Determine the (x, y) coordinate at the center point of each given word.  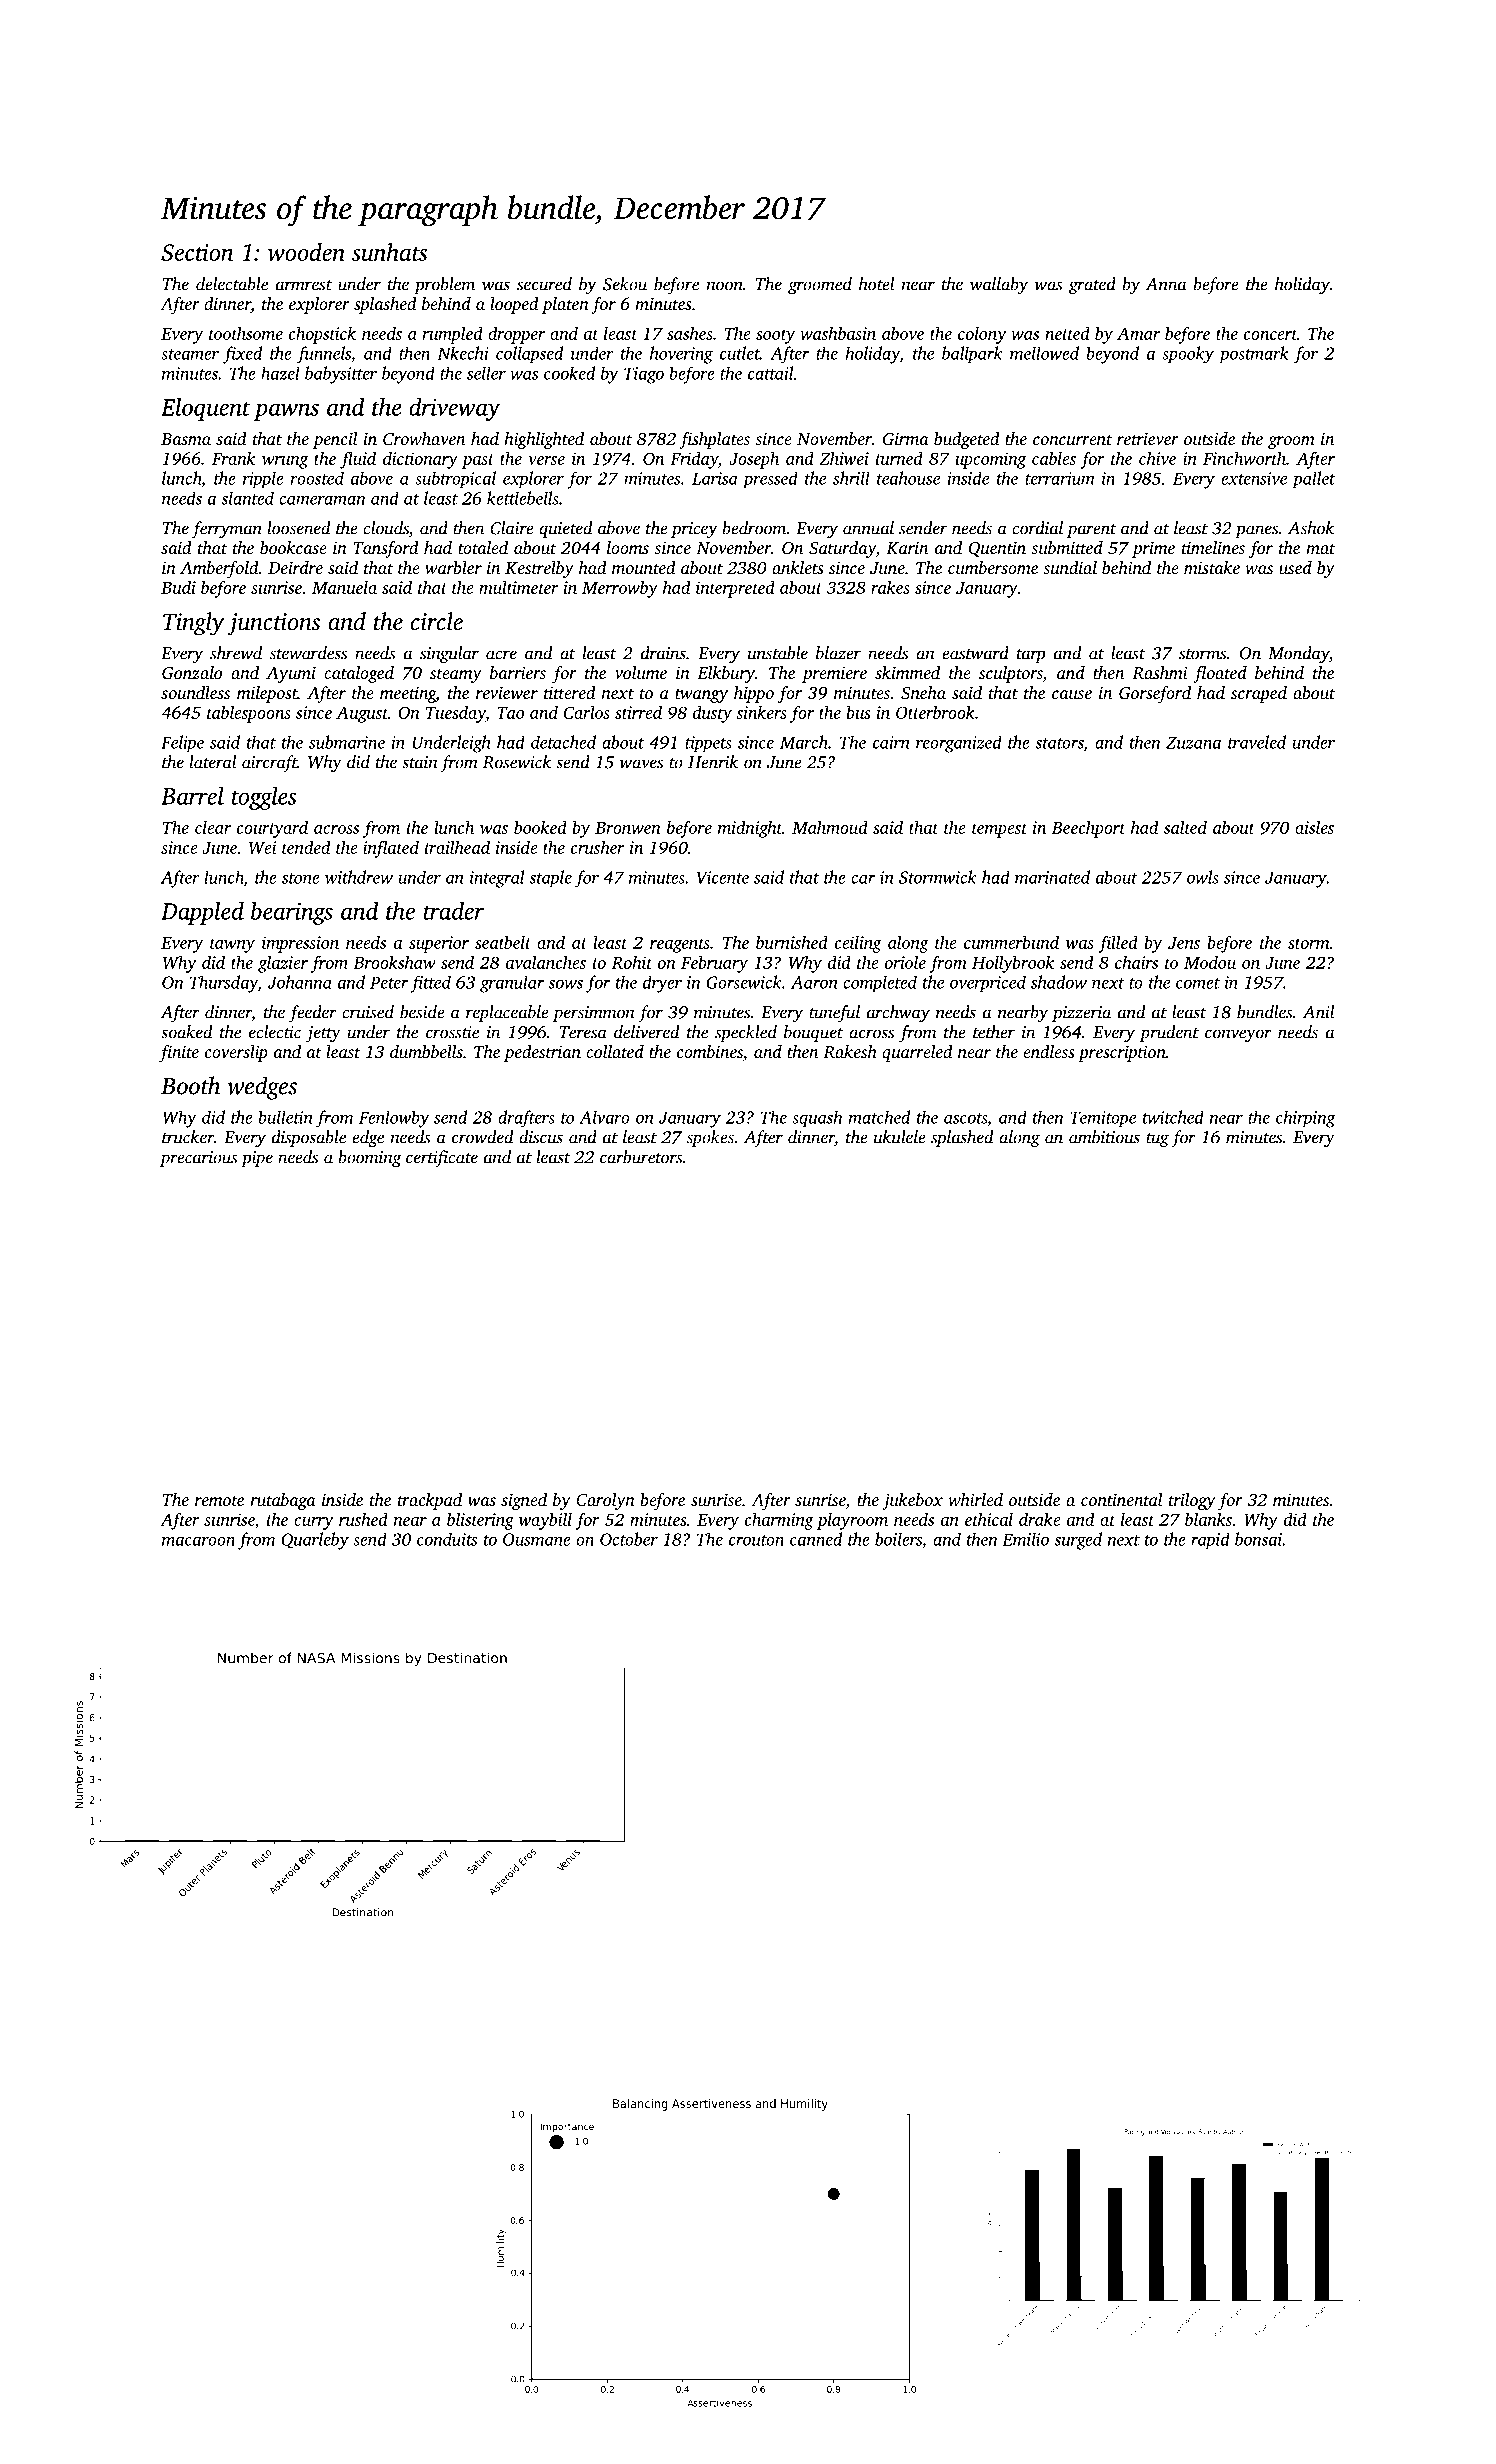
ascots (965, 1118)
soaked (186, 1032)
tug (1157, 1140)
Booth (190, 1085)
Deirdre (295, 567)
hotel (877, 284)
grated (1092, 286)
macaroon (198, 1541)
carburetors (641, 1157)
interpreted (735, 589)
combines (710, 1051)
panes (1256, 531)
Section (197, 252)
